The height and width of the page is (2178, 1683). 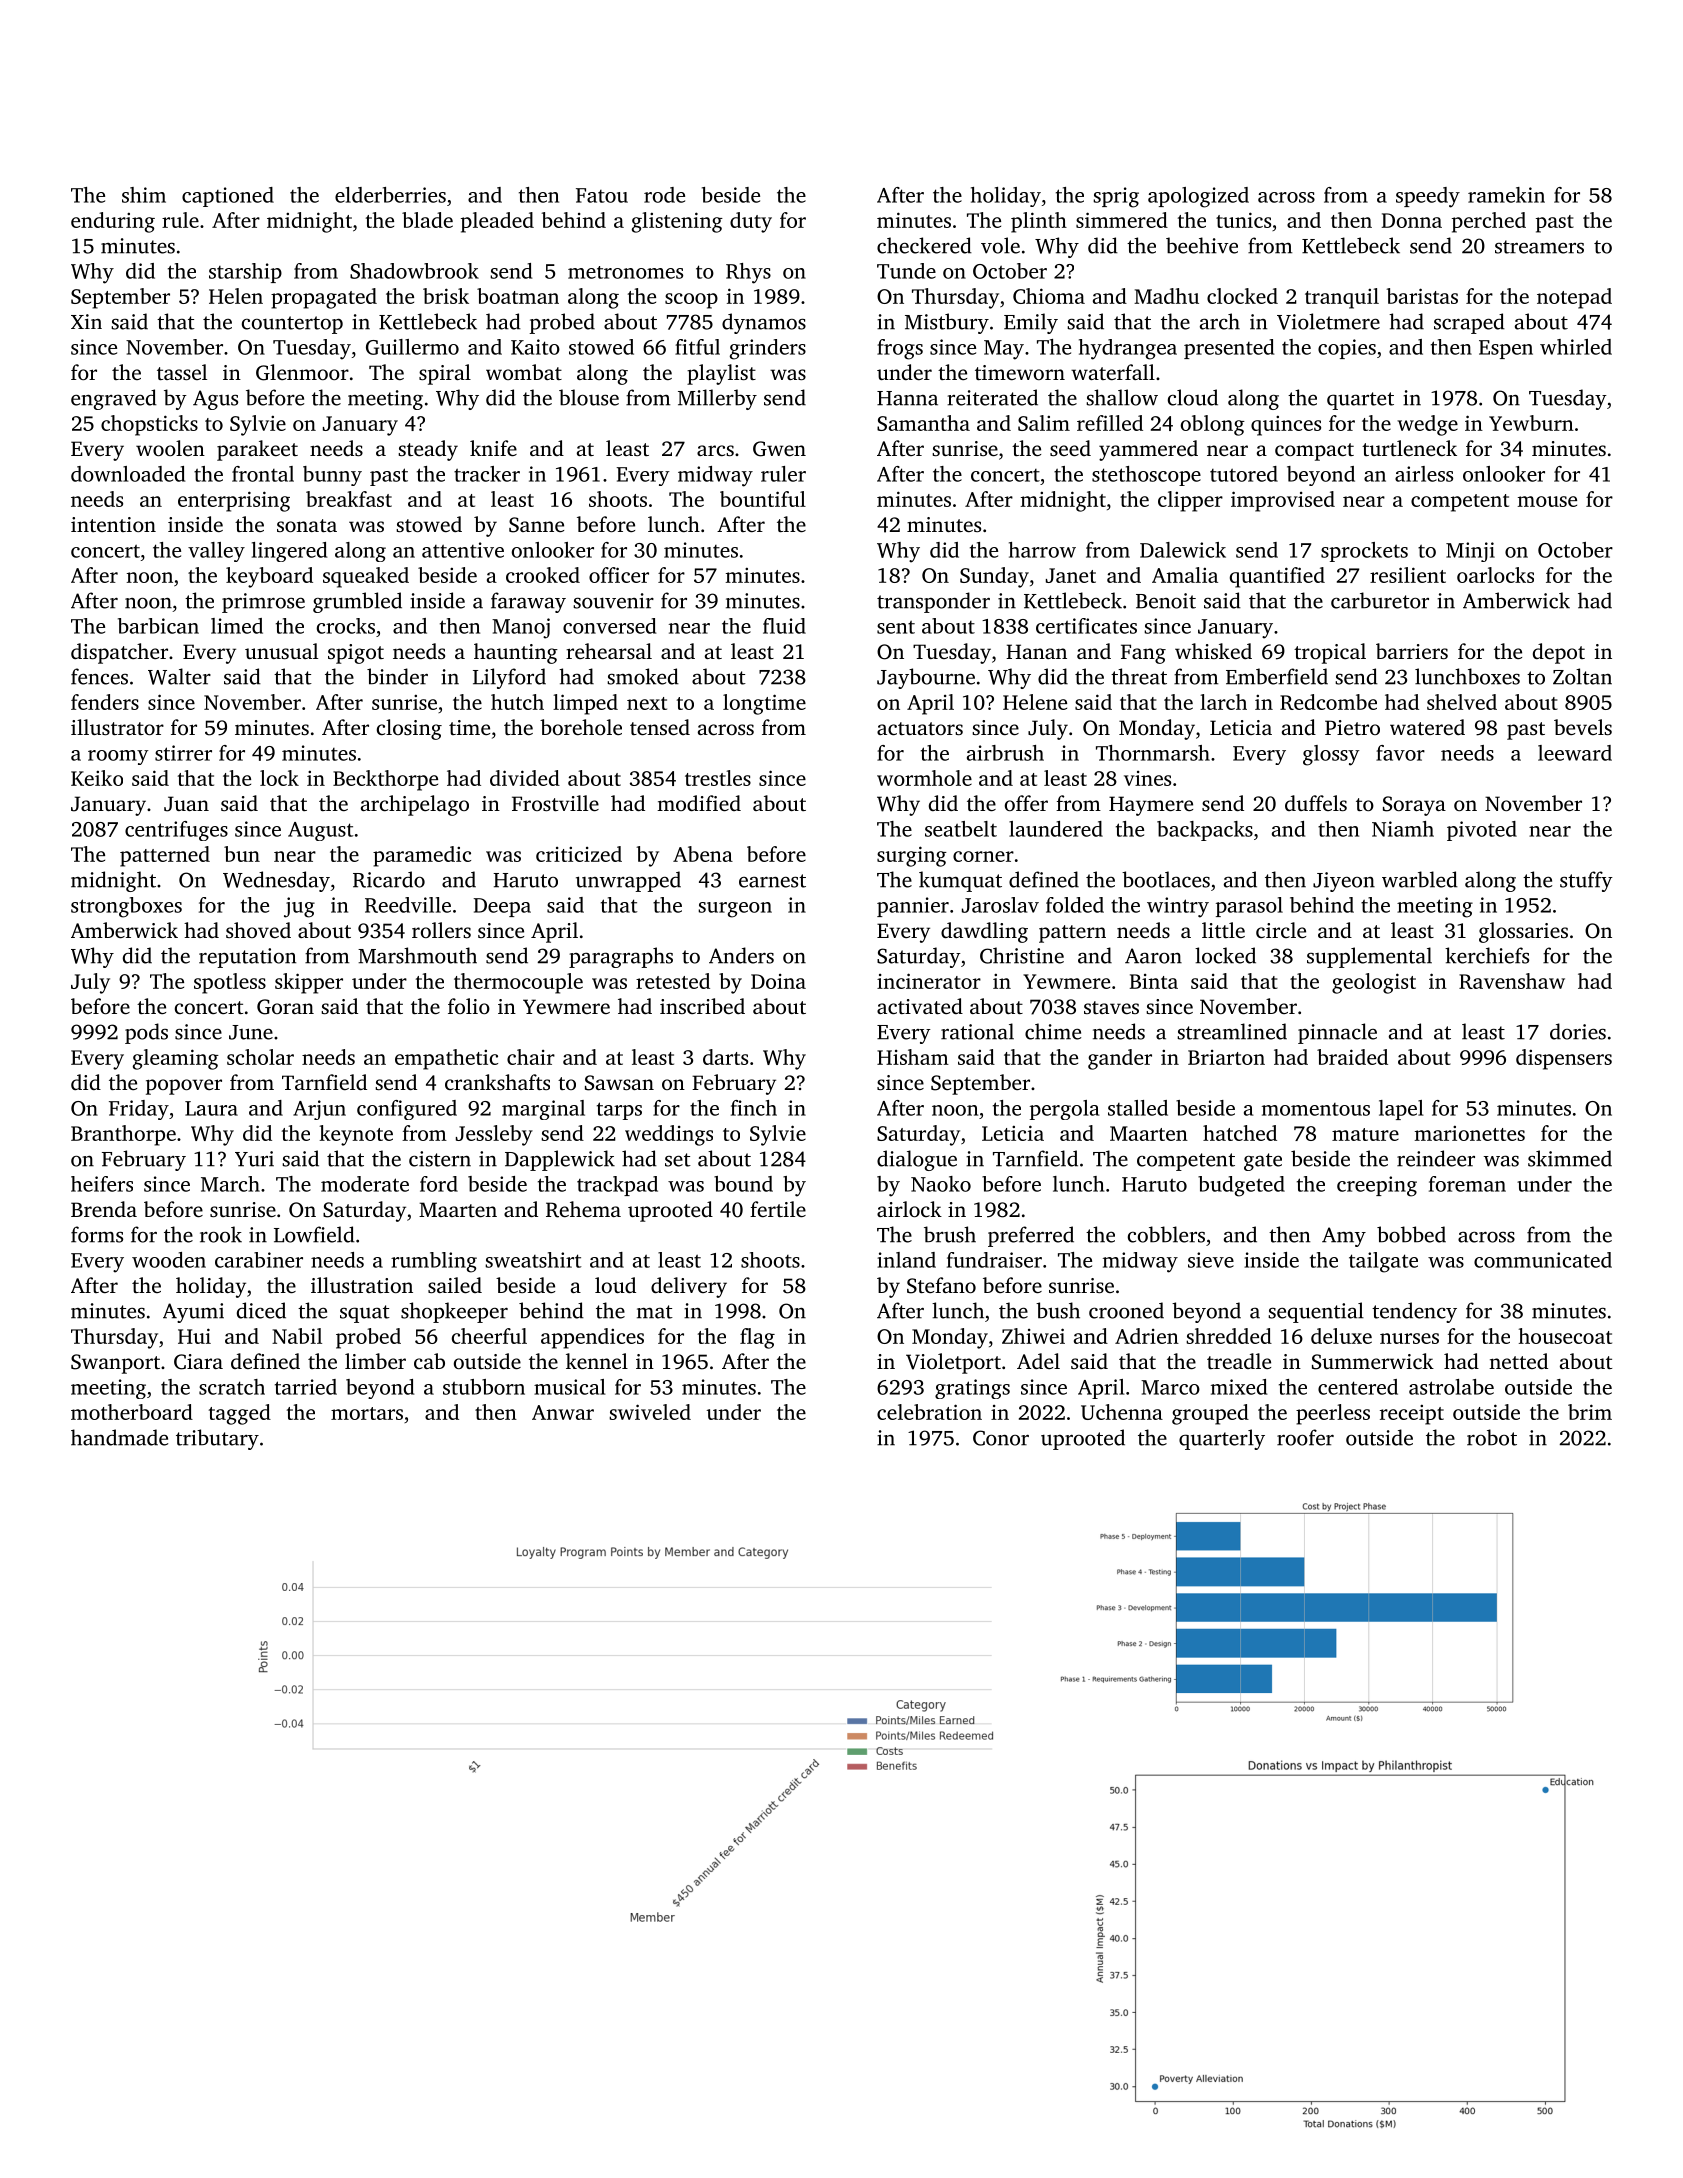 I want to click on Laura, so click(x=211, y=1108).
